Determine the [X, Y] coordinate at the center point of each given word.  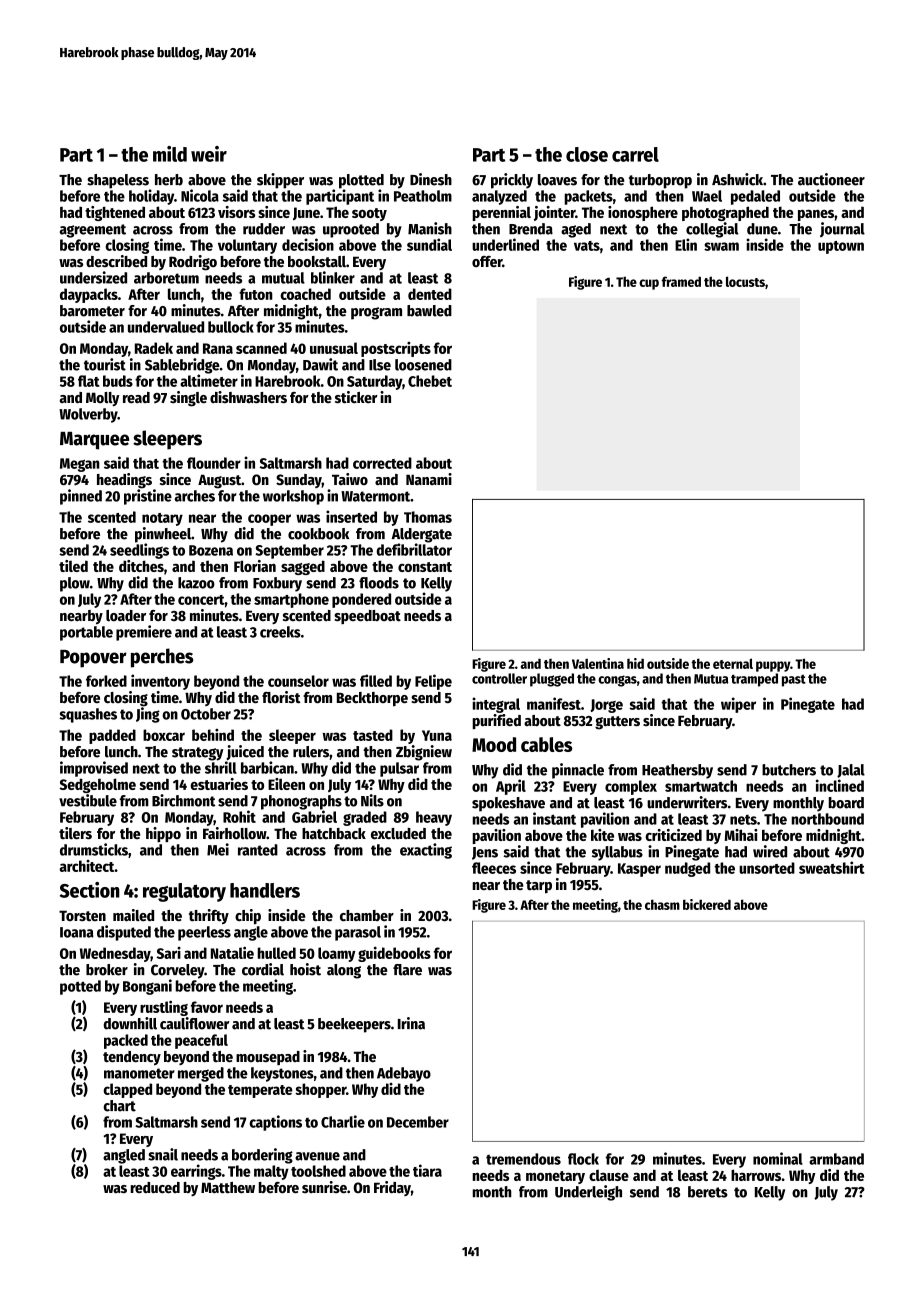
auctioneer [831, 179]
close [587, 154]
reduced [155, 1187]
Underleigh [588, 1193]
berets [708, 1192]
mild [170, 154]
